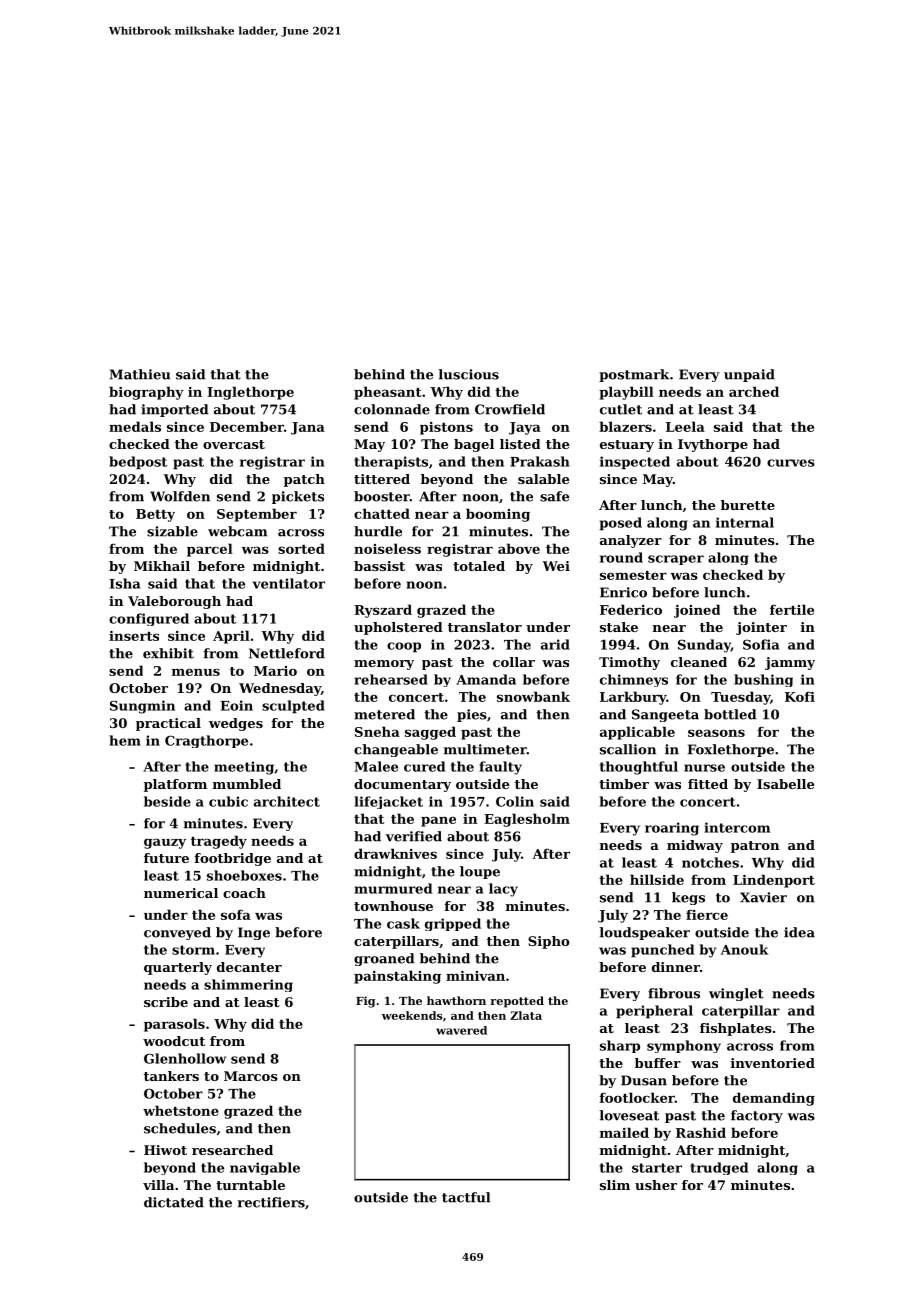 This page has height=1308, width=924. Describe the element at coordinates (251, 1076) in the page. I see `Marcos` at that location.
